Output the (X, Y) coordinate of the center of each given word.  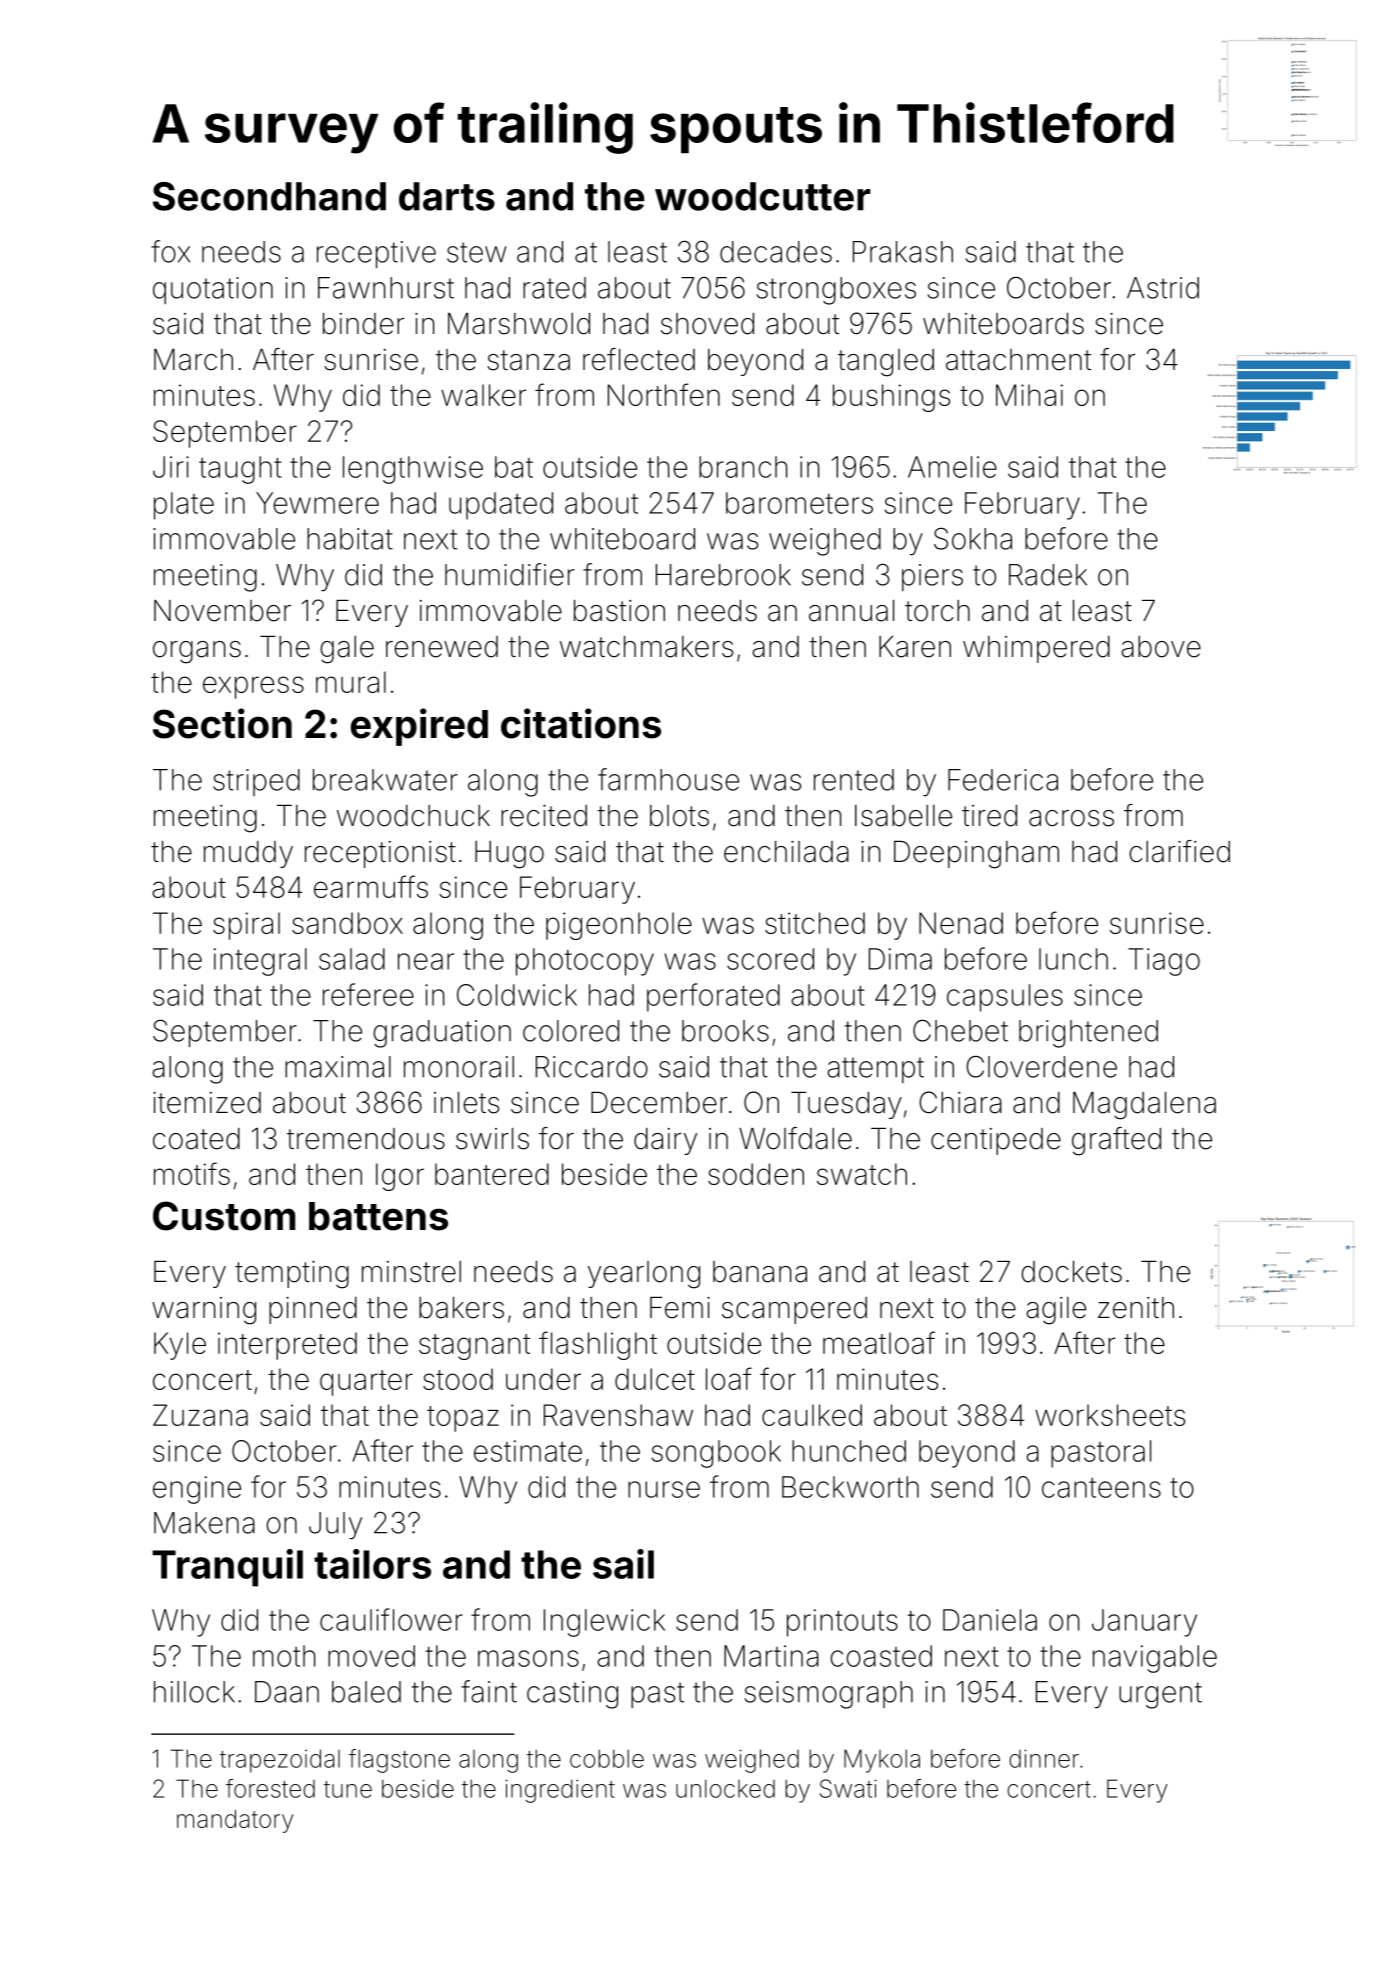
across (1071, 818)
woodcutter (762, 196)
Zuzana (200, 1415)
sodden (756, 1174)
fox (170, 251)
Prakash (903, 252)
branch (743, 467)
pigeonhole (619, 926)
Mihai (1029, 395)
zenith (1136, 1308)
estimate (528, 1451)
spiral (246, 926)
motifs (192, 1173)
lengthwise (413, 470)
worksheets (1110, 1415)
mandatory (235, 1821)
